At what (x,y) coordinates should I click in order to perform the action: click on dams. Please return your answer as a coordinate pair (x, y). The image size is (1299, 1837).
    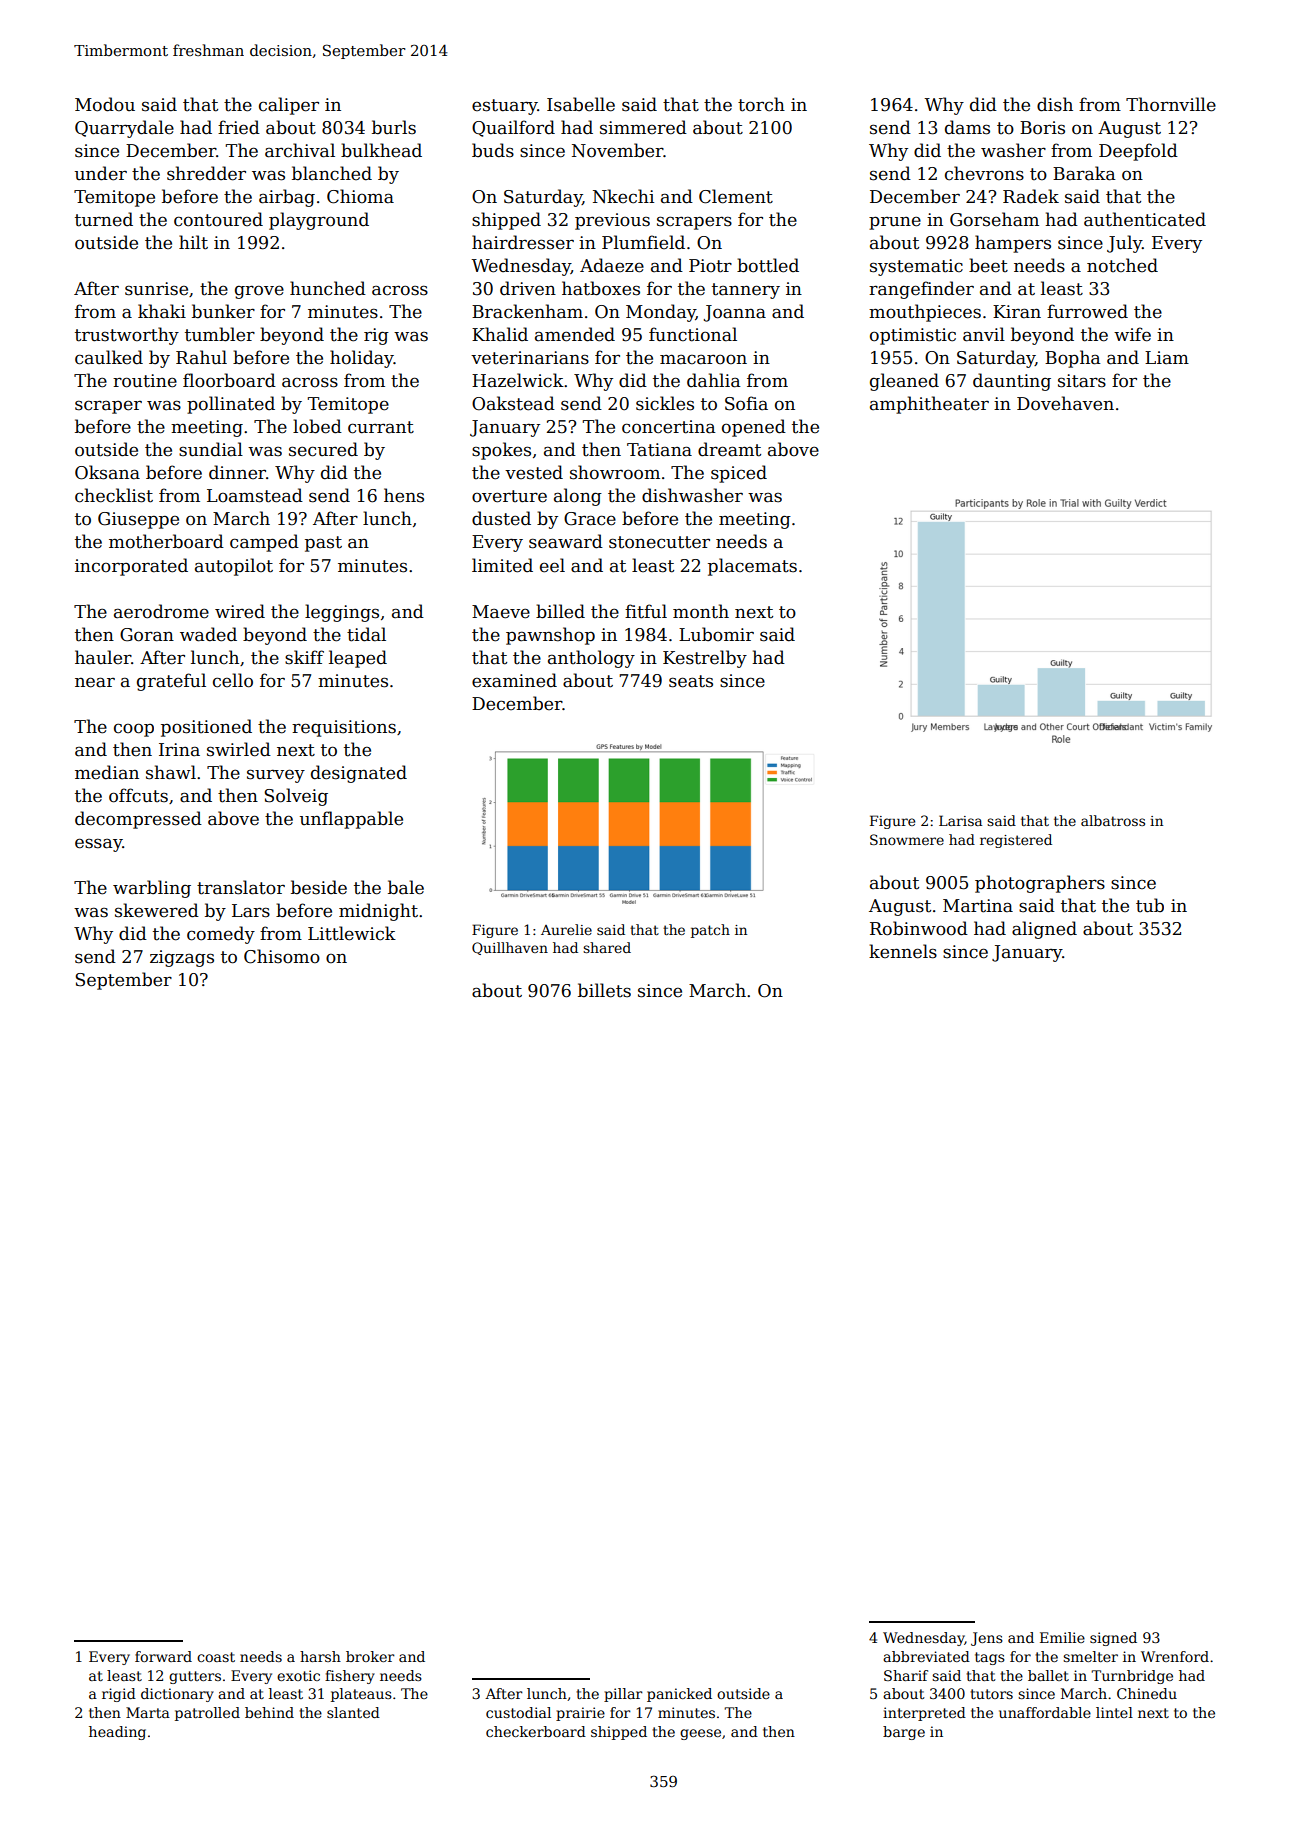
    Looking at the image, I should click on (967, 127).
